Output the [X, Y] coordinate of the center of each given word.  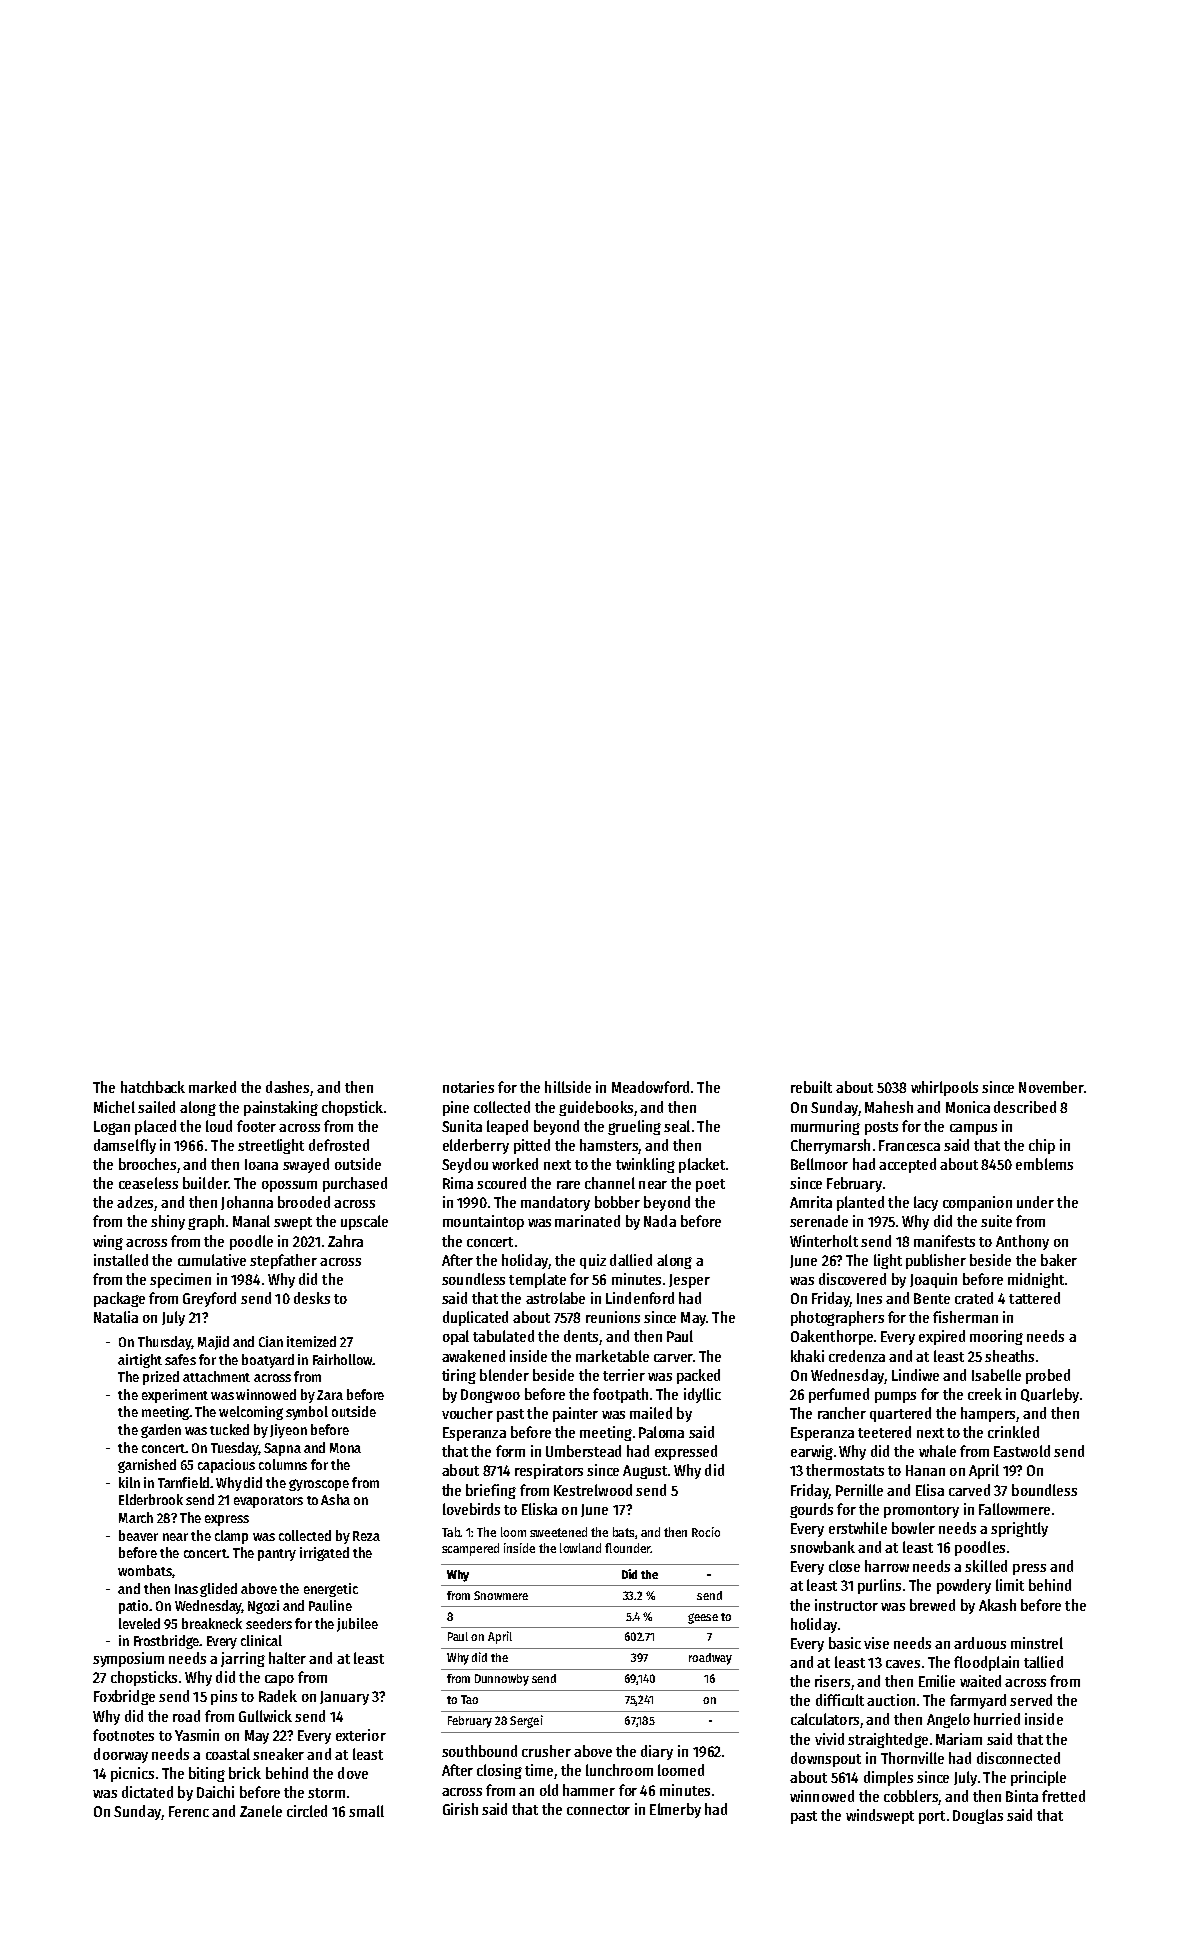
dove [353, 1773]
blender [504, 1375]
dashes [288, 1088]
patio [133, 1607]
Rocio [706, 1532]
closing [499, 1771]
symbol [307, 1413]
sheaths [1009, 1356]
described [1025, 1107]
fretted [1063, 1796]
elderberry [476, 1146]
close [844, 1566]
